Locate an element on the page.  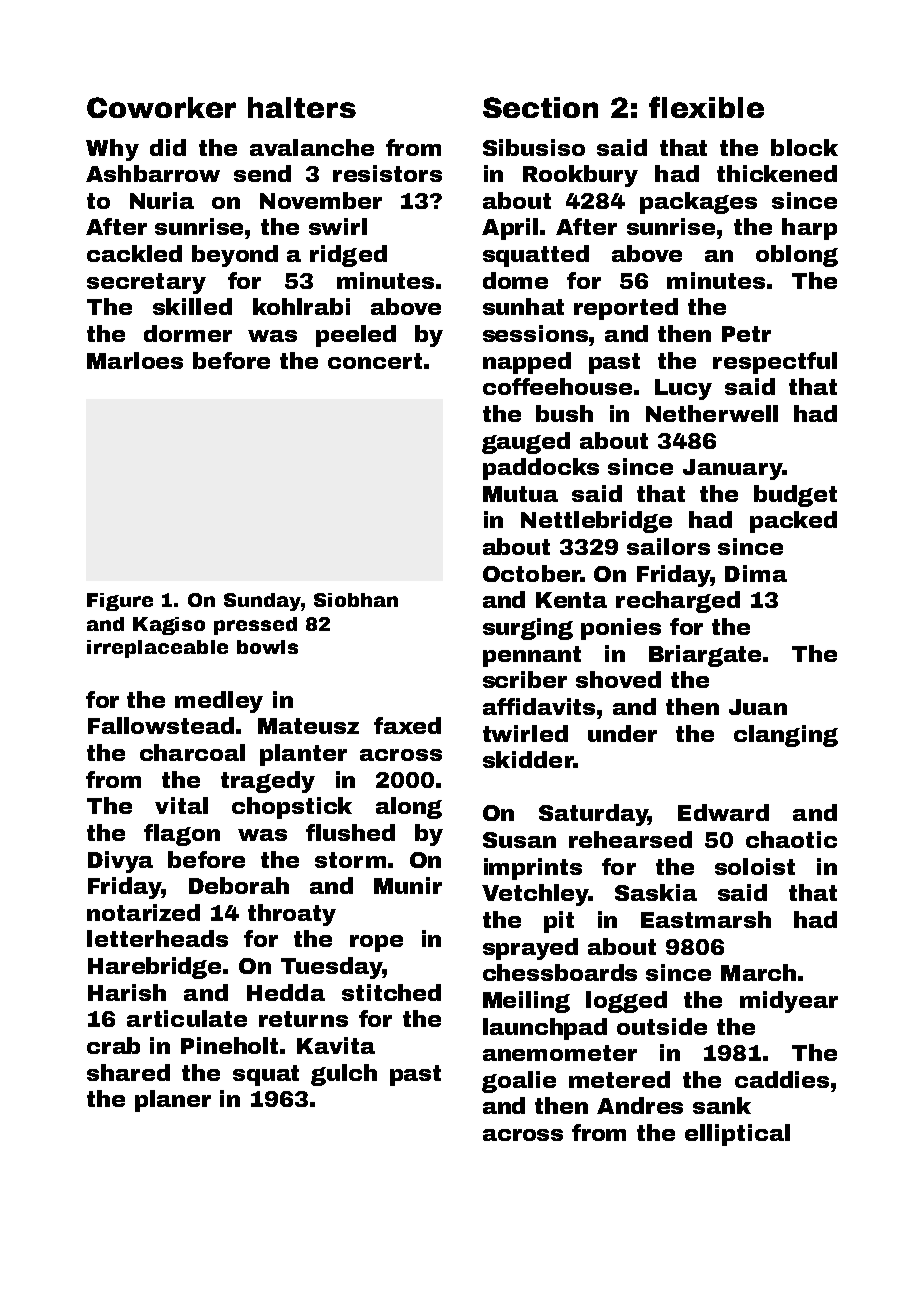
Mutua is located at coordinates (520, 494).
